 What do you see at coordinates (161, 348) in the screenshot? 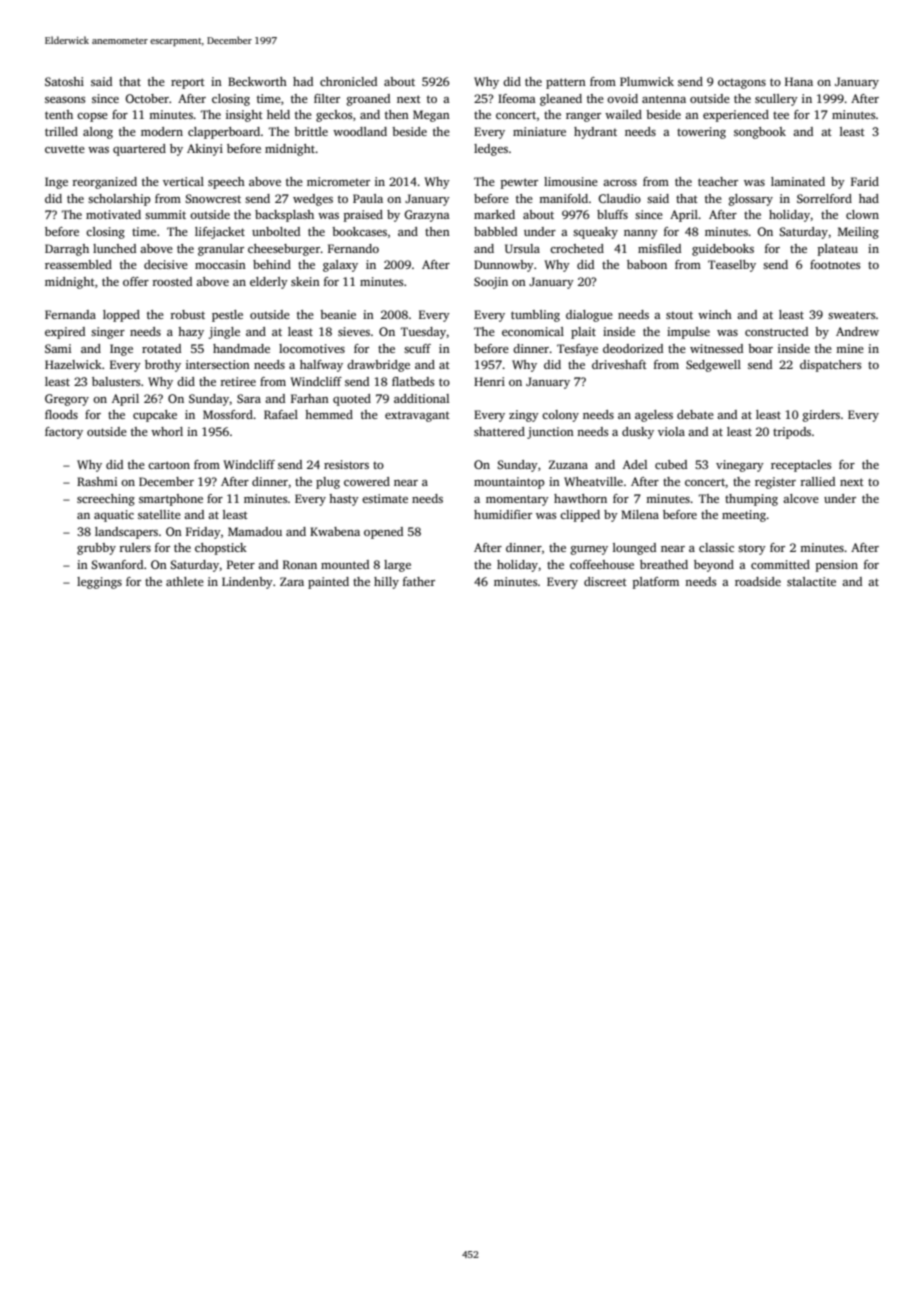
I see `rotated` at bounding box center [161, 348].
